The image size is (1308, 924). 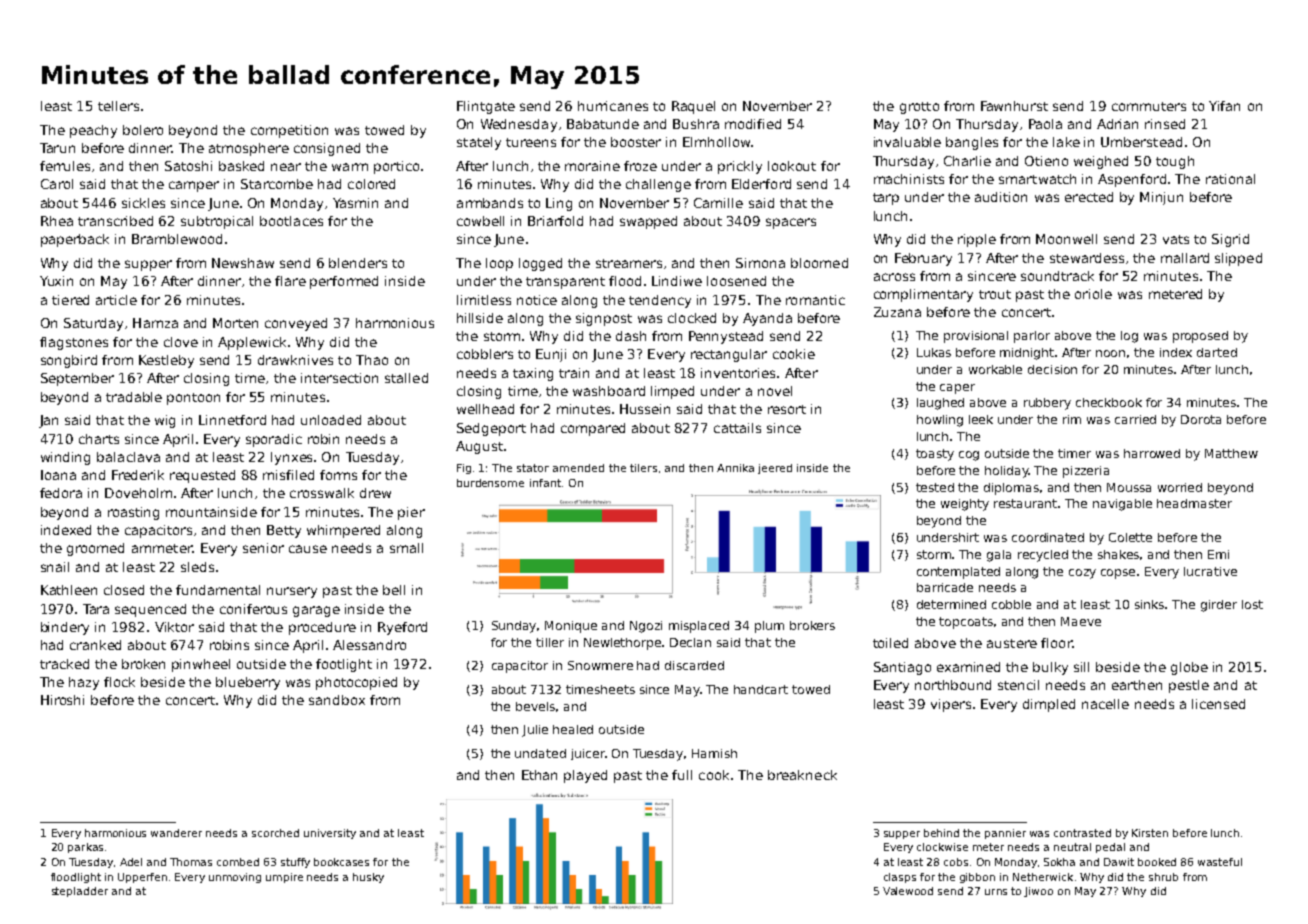 I want to click on stepladder, so click(x=80, y=892).
